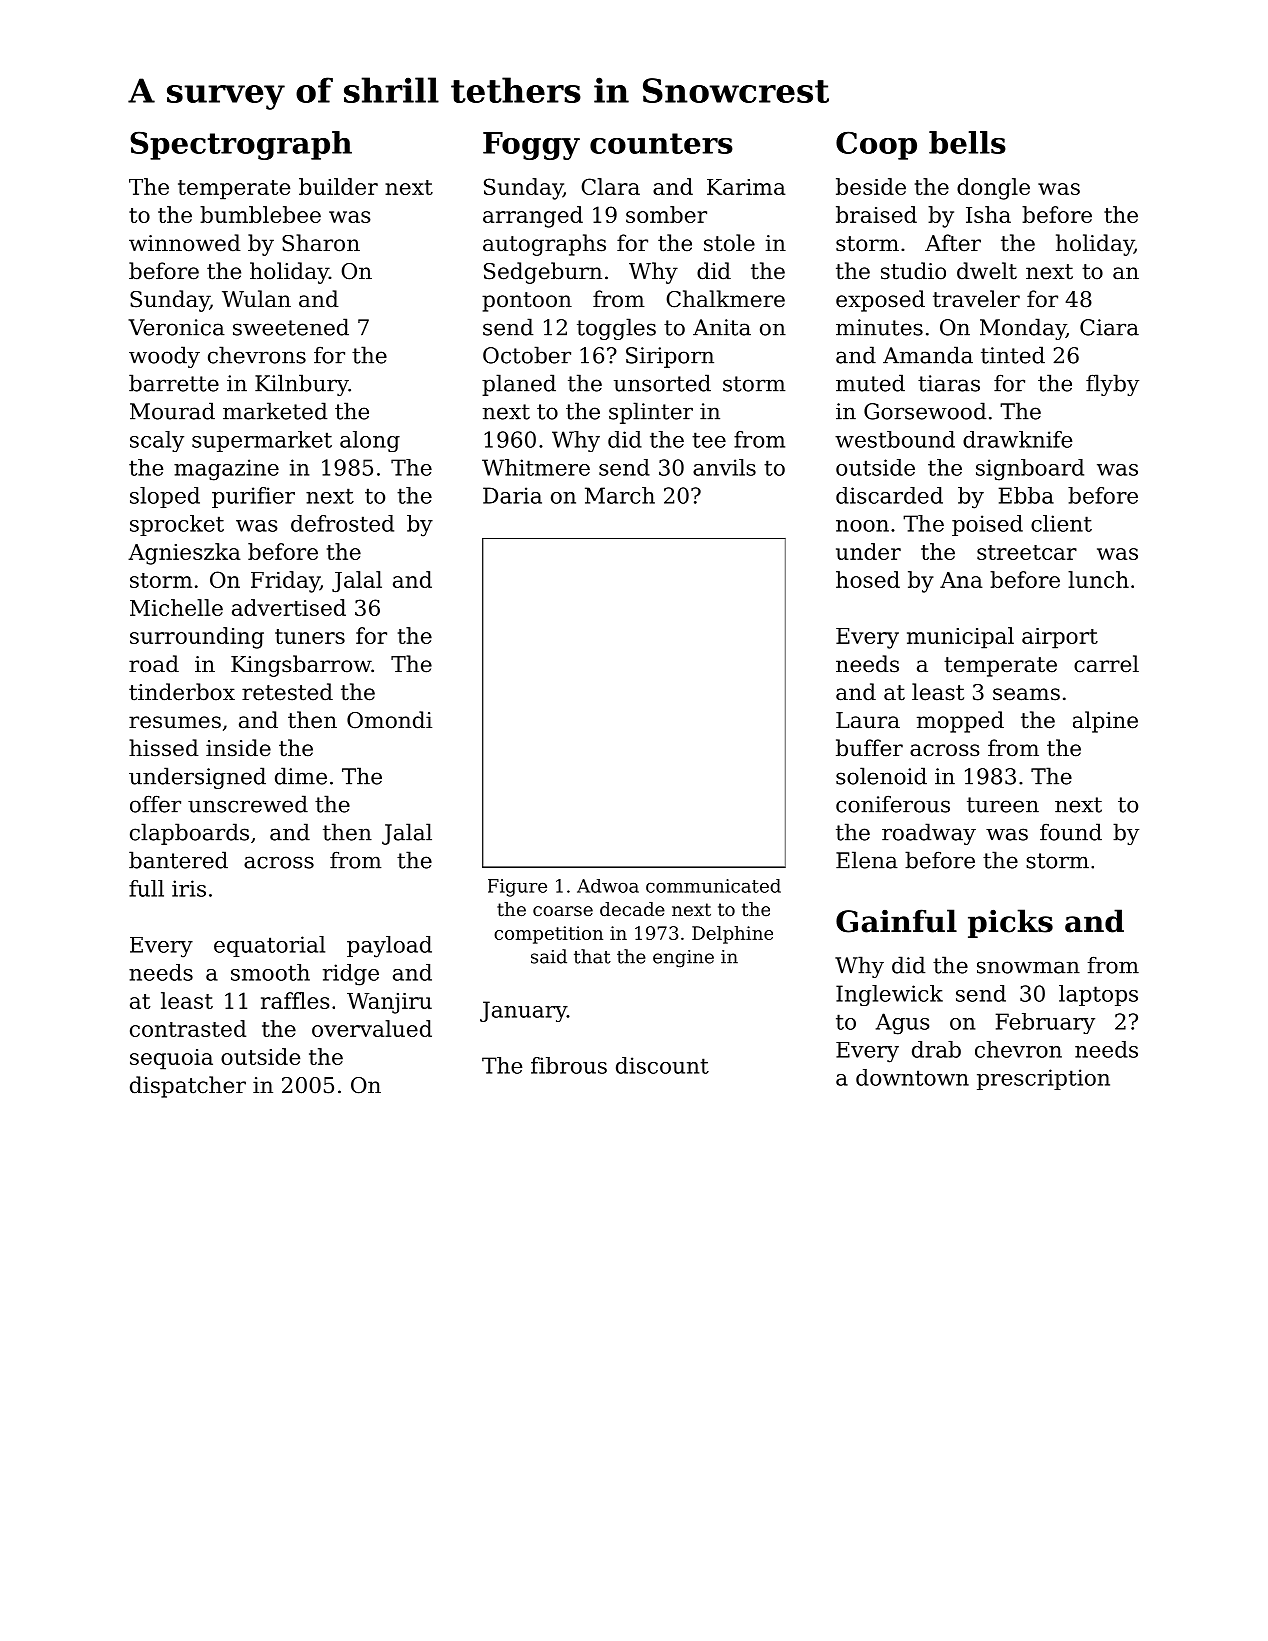 Image resolution: width=1268 pixels, height=1641 pixels. Describe the element at coordinates (389, 720) in the document. I see `Omondi` at that location.
